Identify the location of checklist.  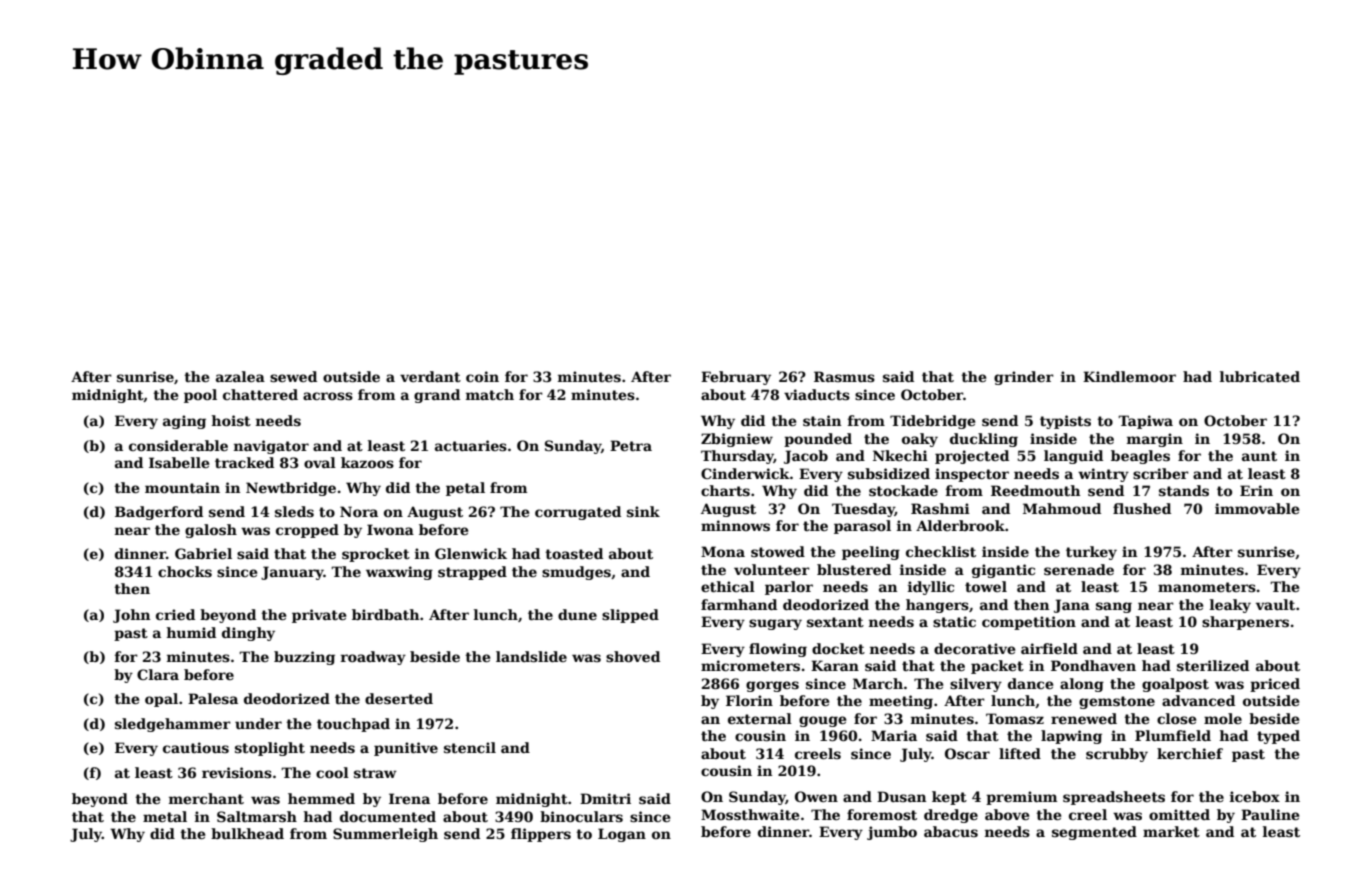
(941, 551).
